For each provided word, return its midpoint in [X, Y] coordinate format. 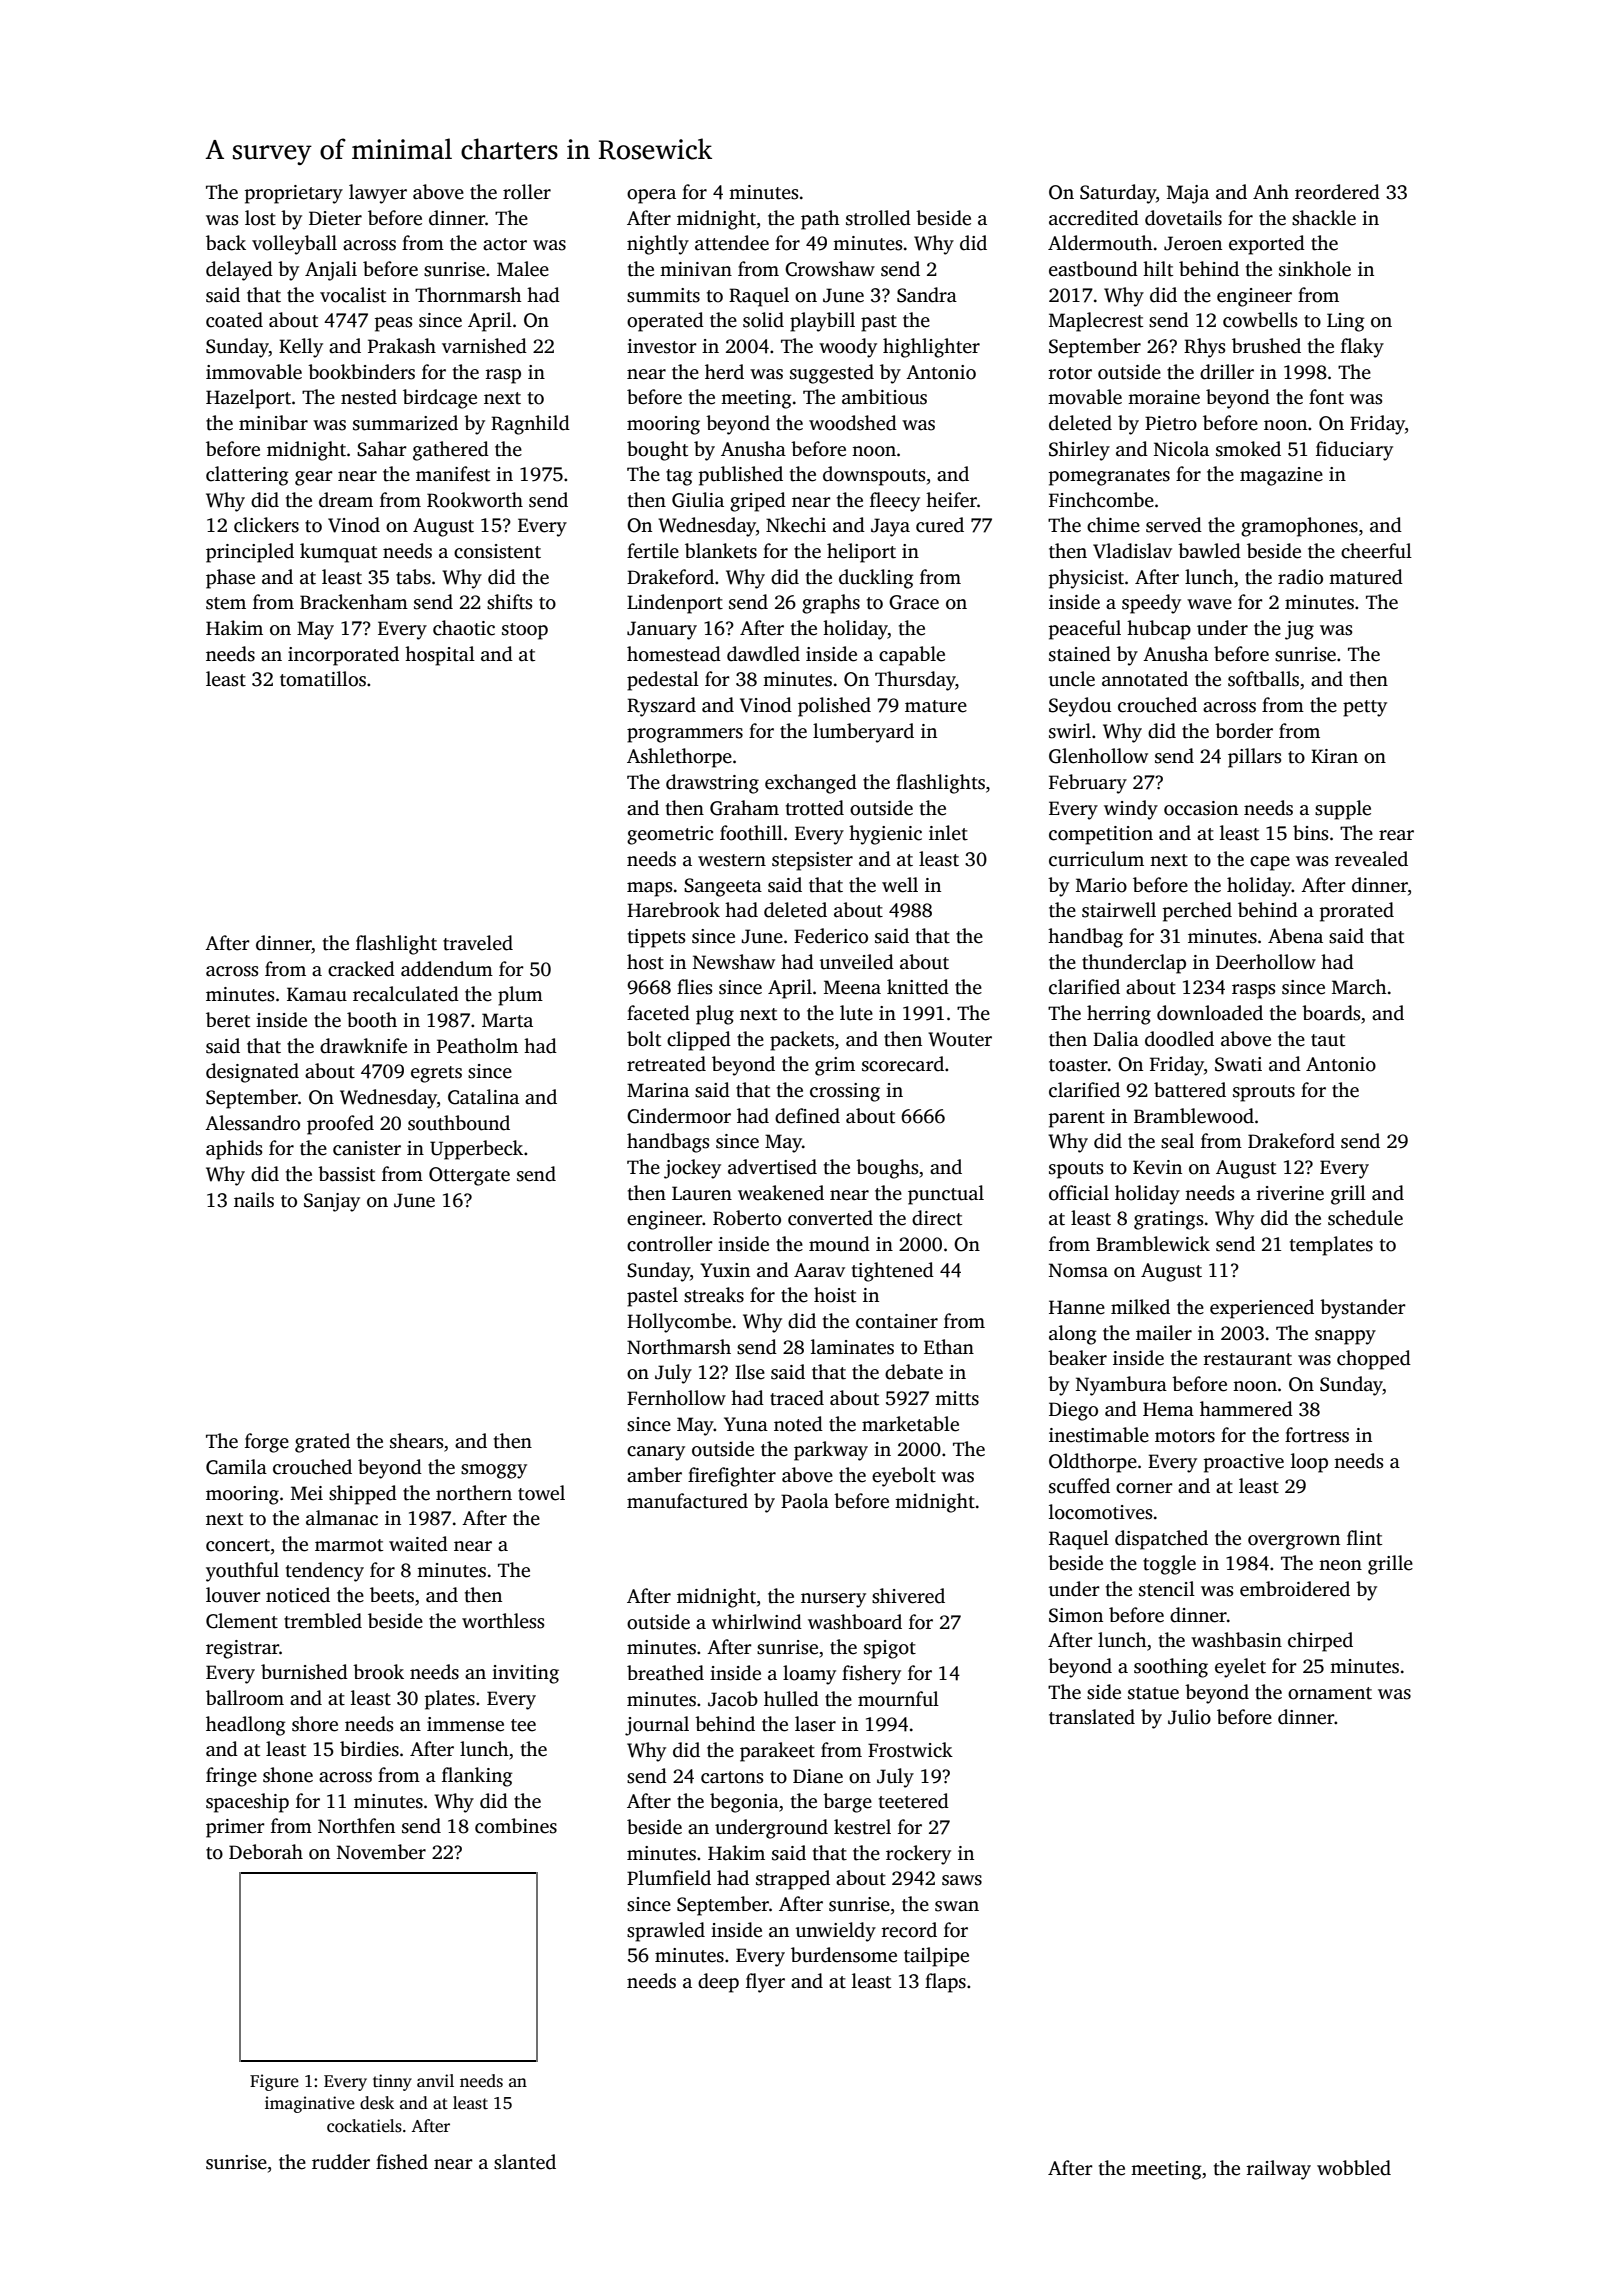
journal [657, 1726]
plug [715, 1015]
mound [839, 1244]
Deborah [266, 1852]
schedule [1365, 1218]
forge [267, 1443]
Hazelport [248, 399]
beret [228, 1020]
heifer [951, 500]
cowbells [1260, 320]
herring [1119, 1015]
